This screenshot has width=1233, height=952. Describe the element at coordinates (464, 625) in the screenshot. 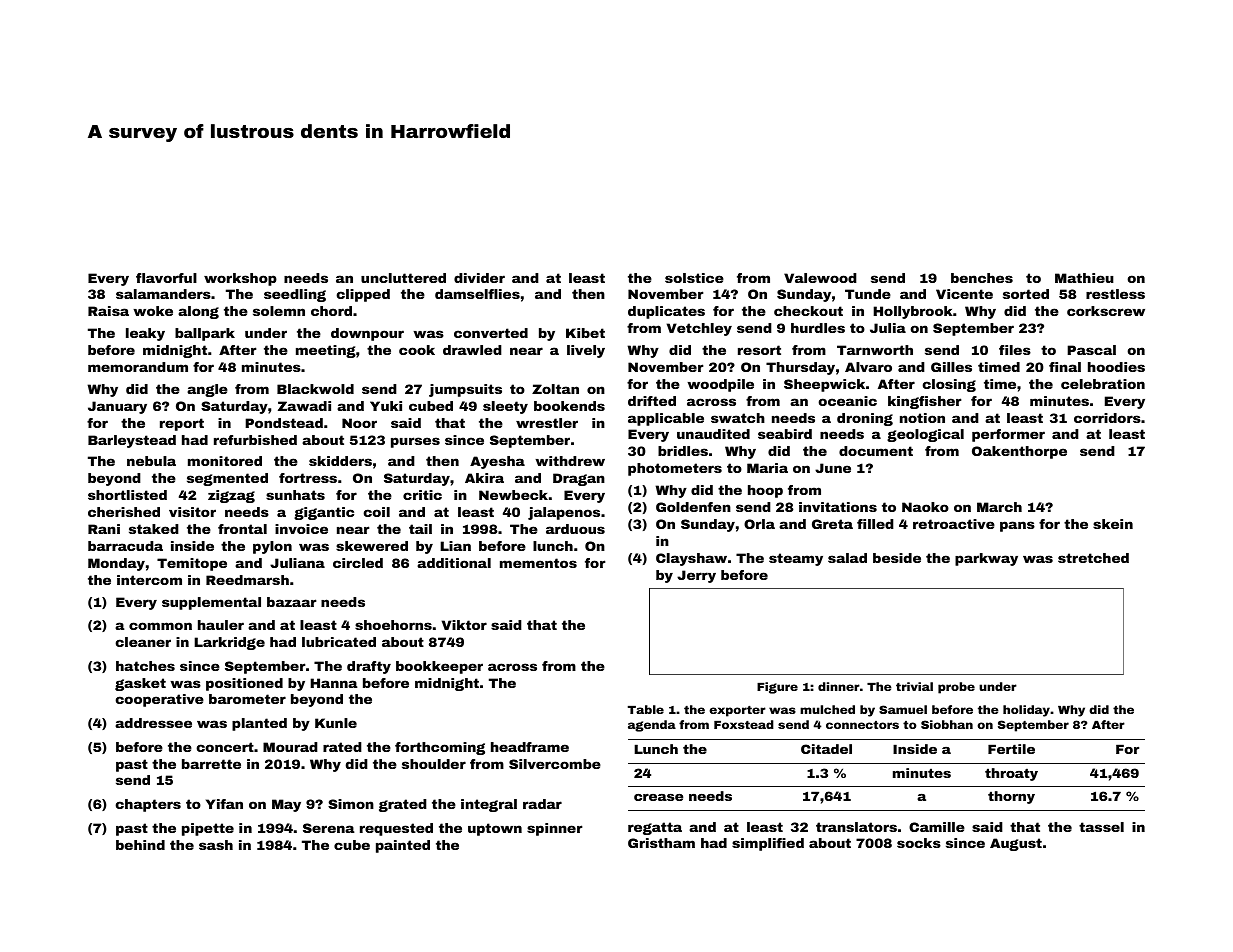

I see `Viktor` at that location.
